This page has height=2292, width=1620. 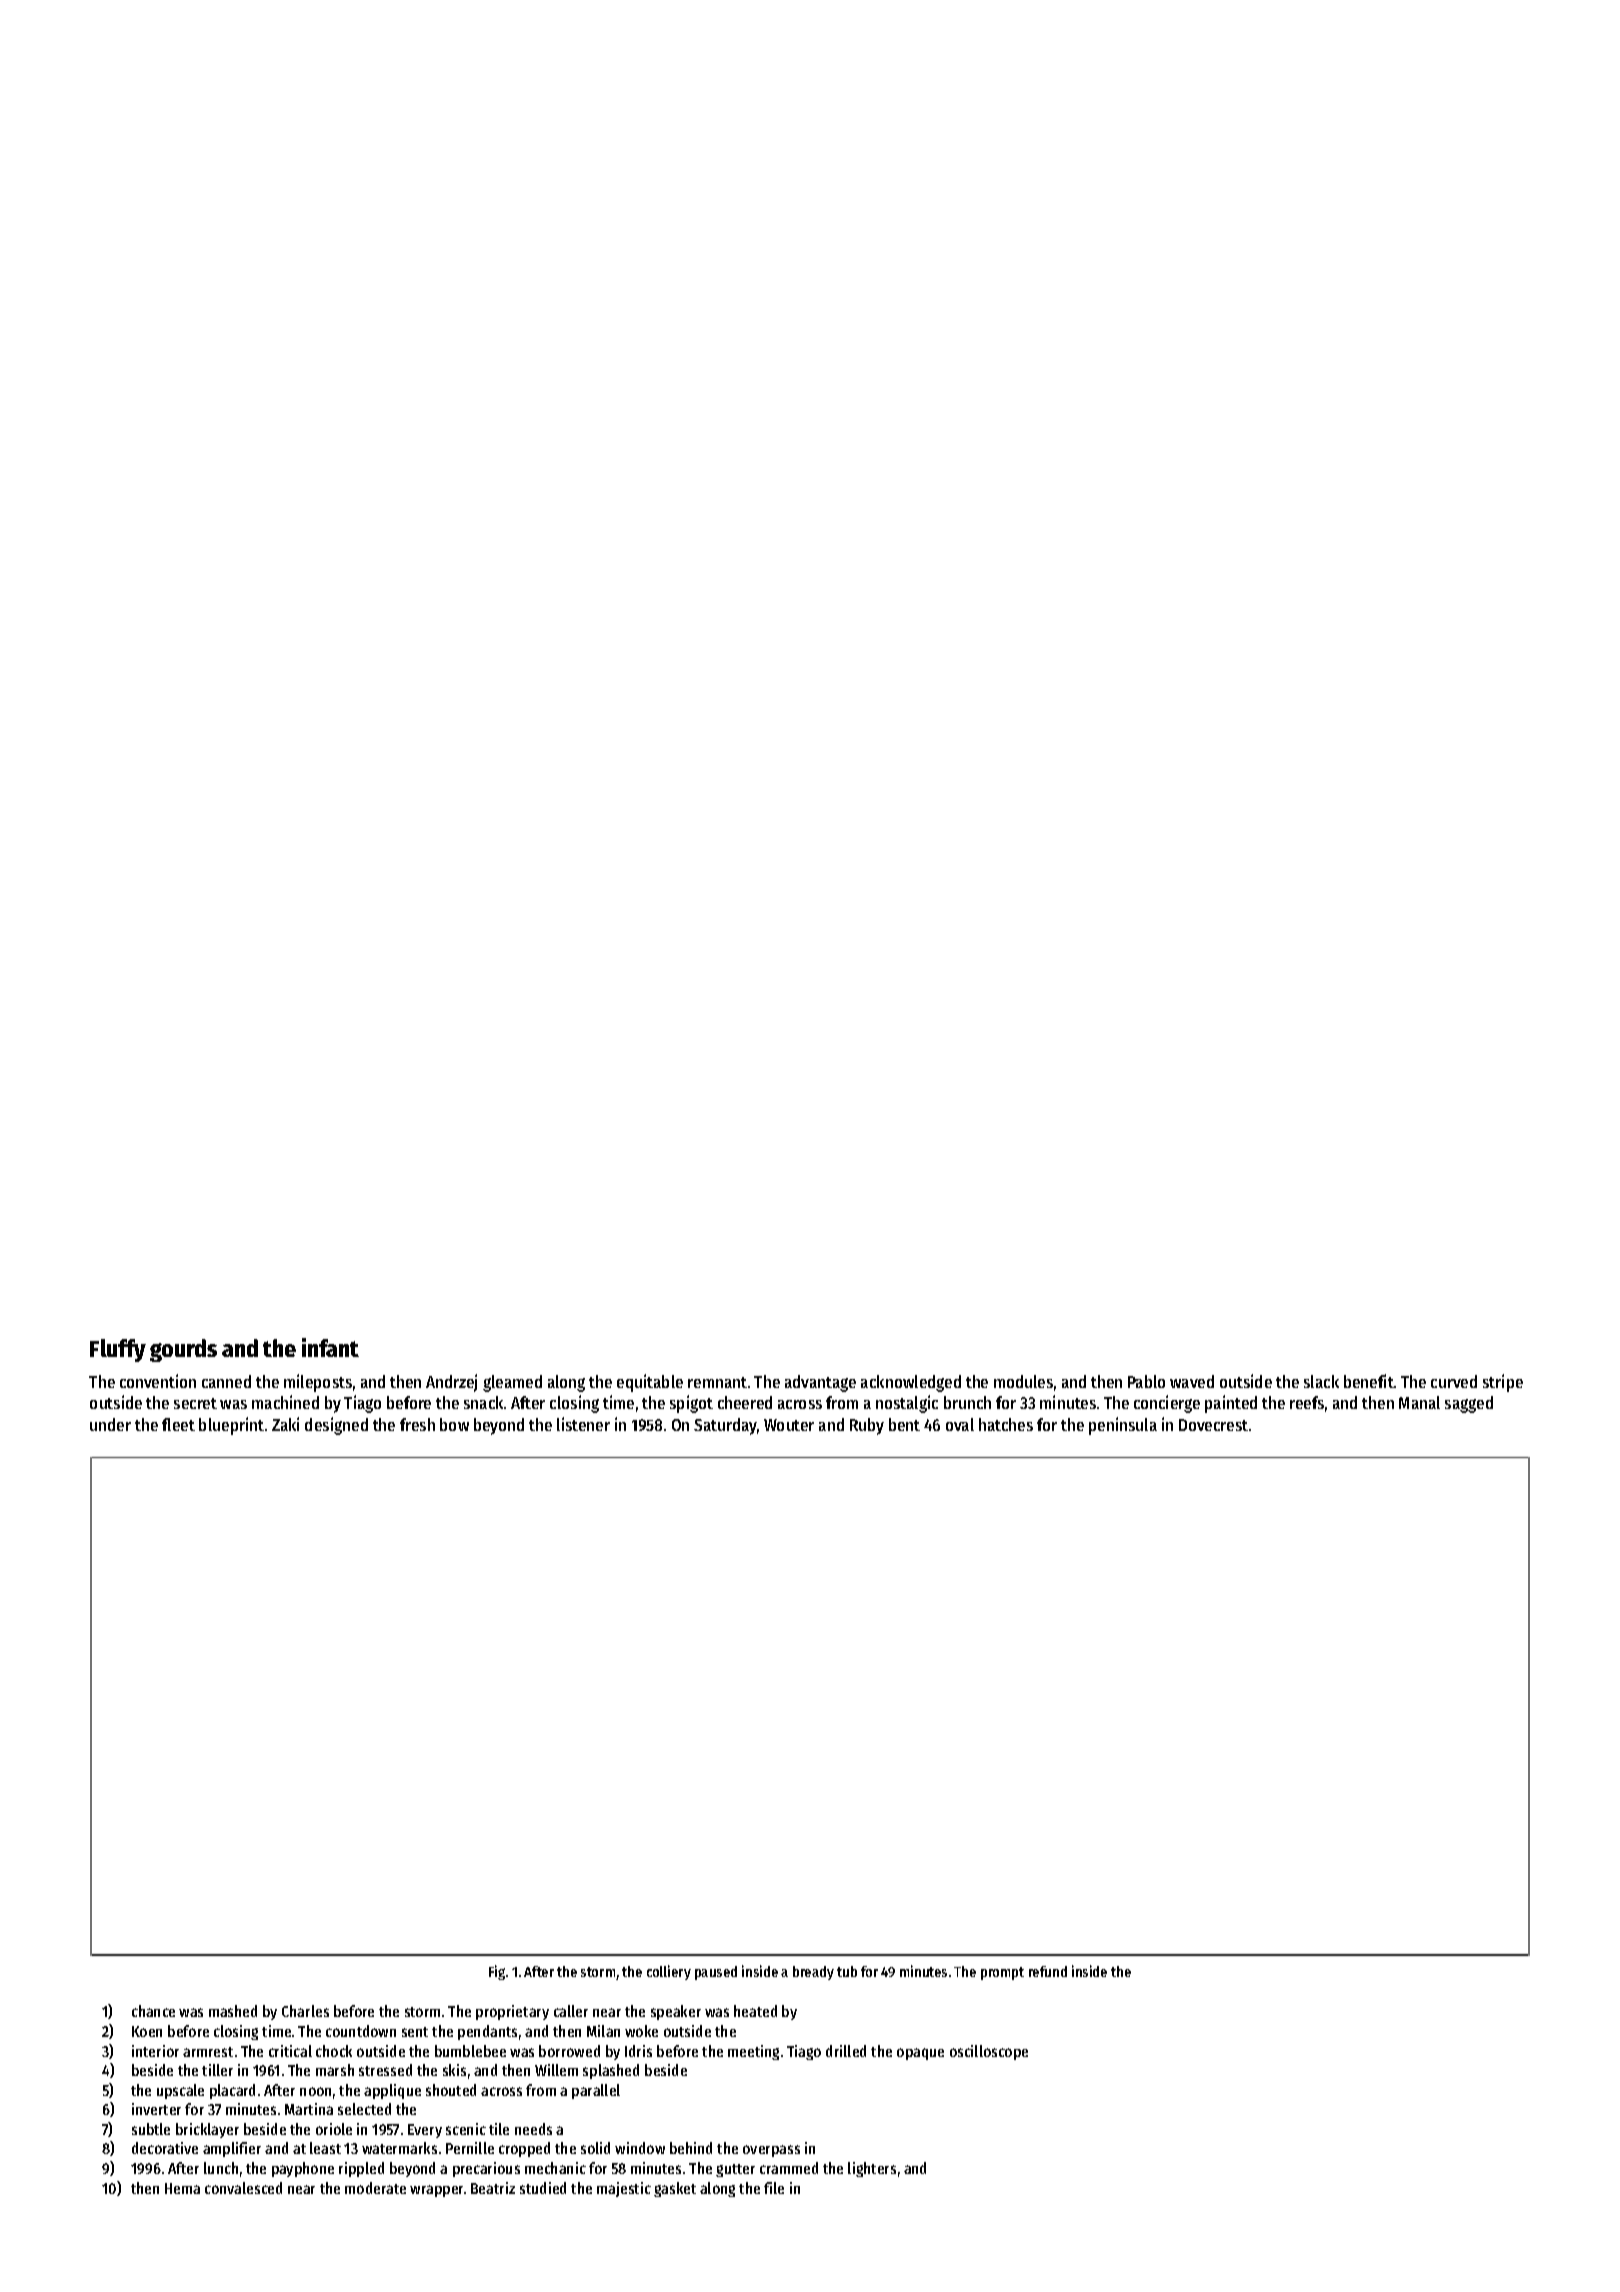 What do you see at coordinates (118, 1350) in the page?
I see `Fluffy` at bounding box center [118, 1350].
